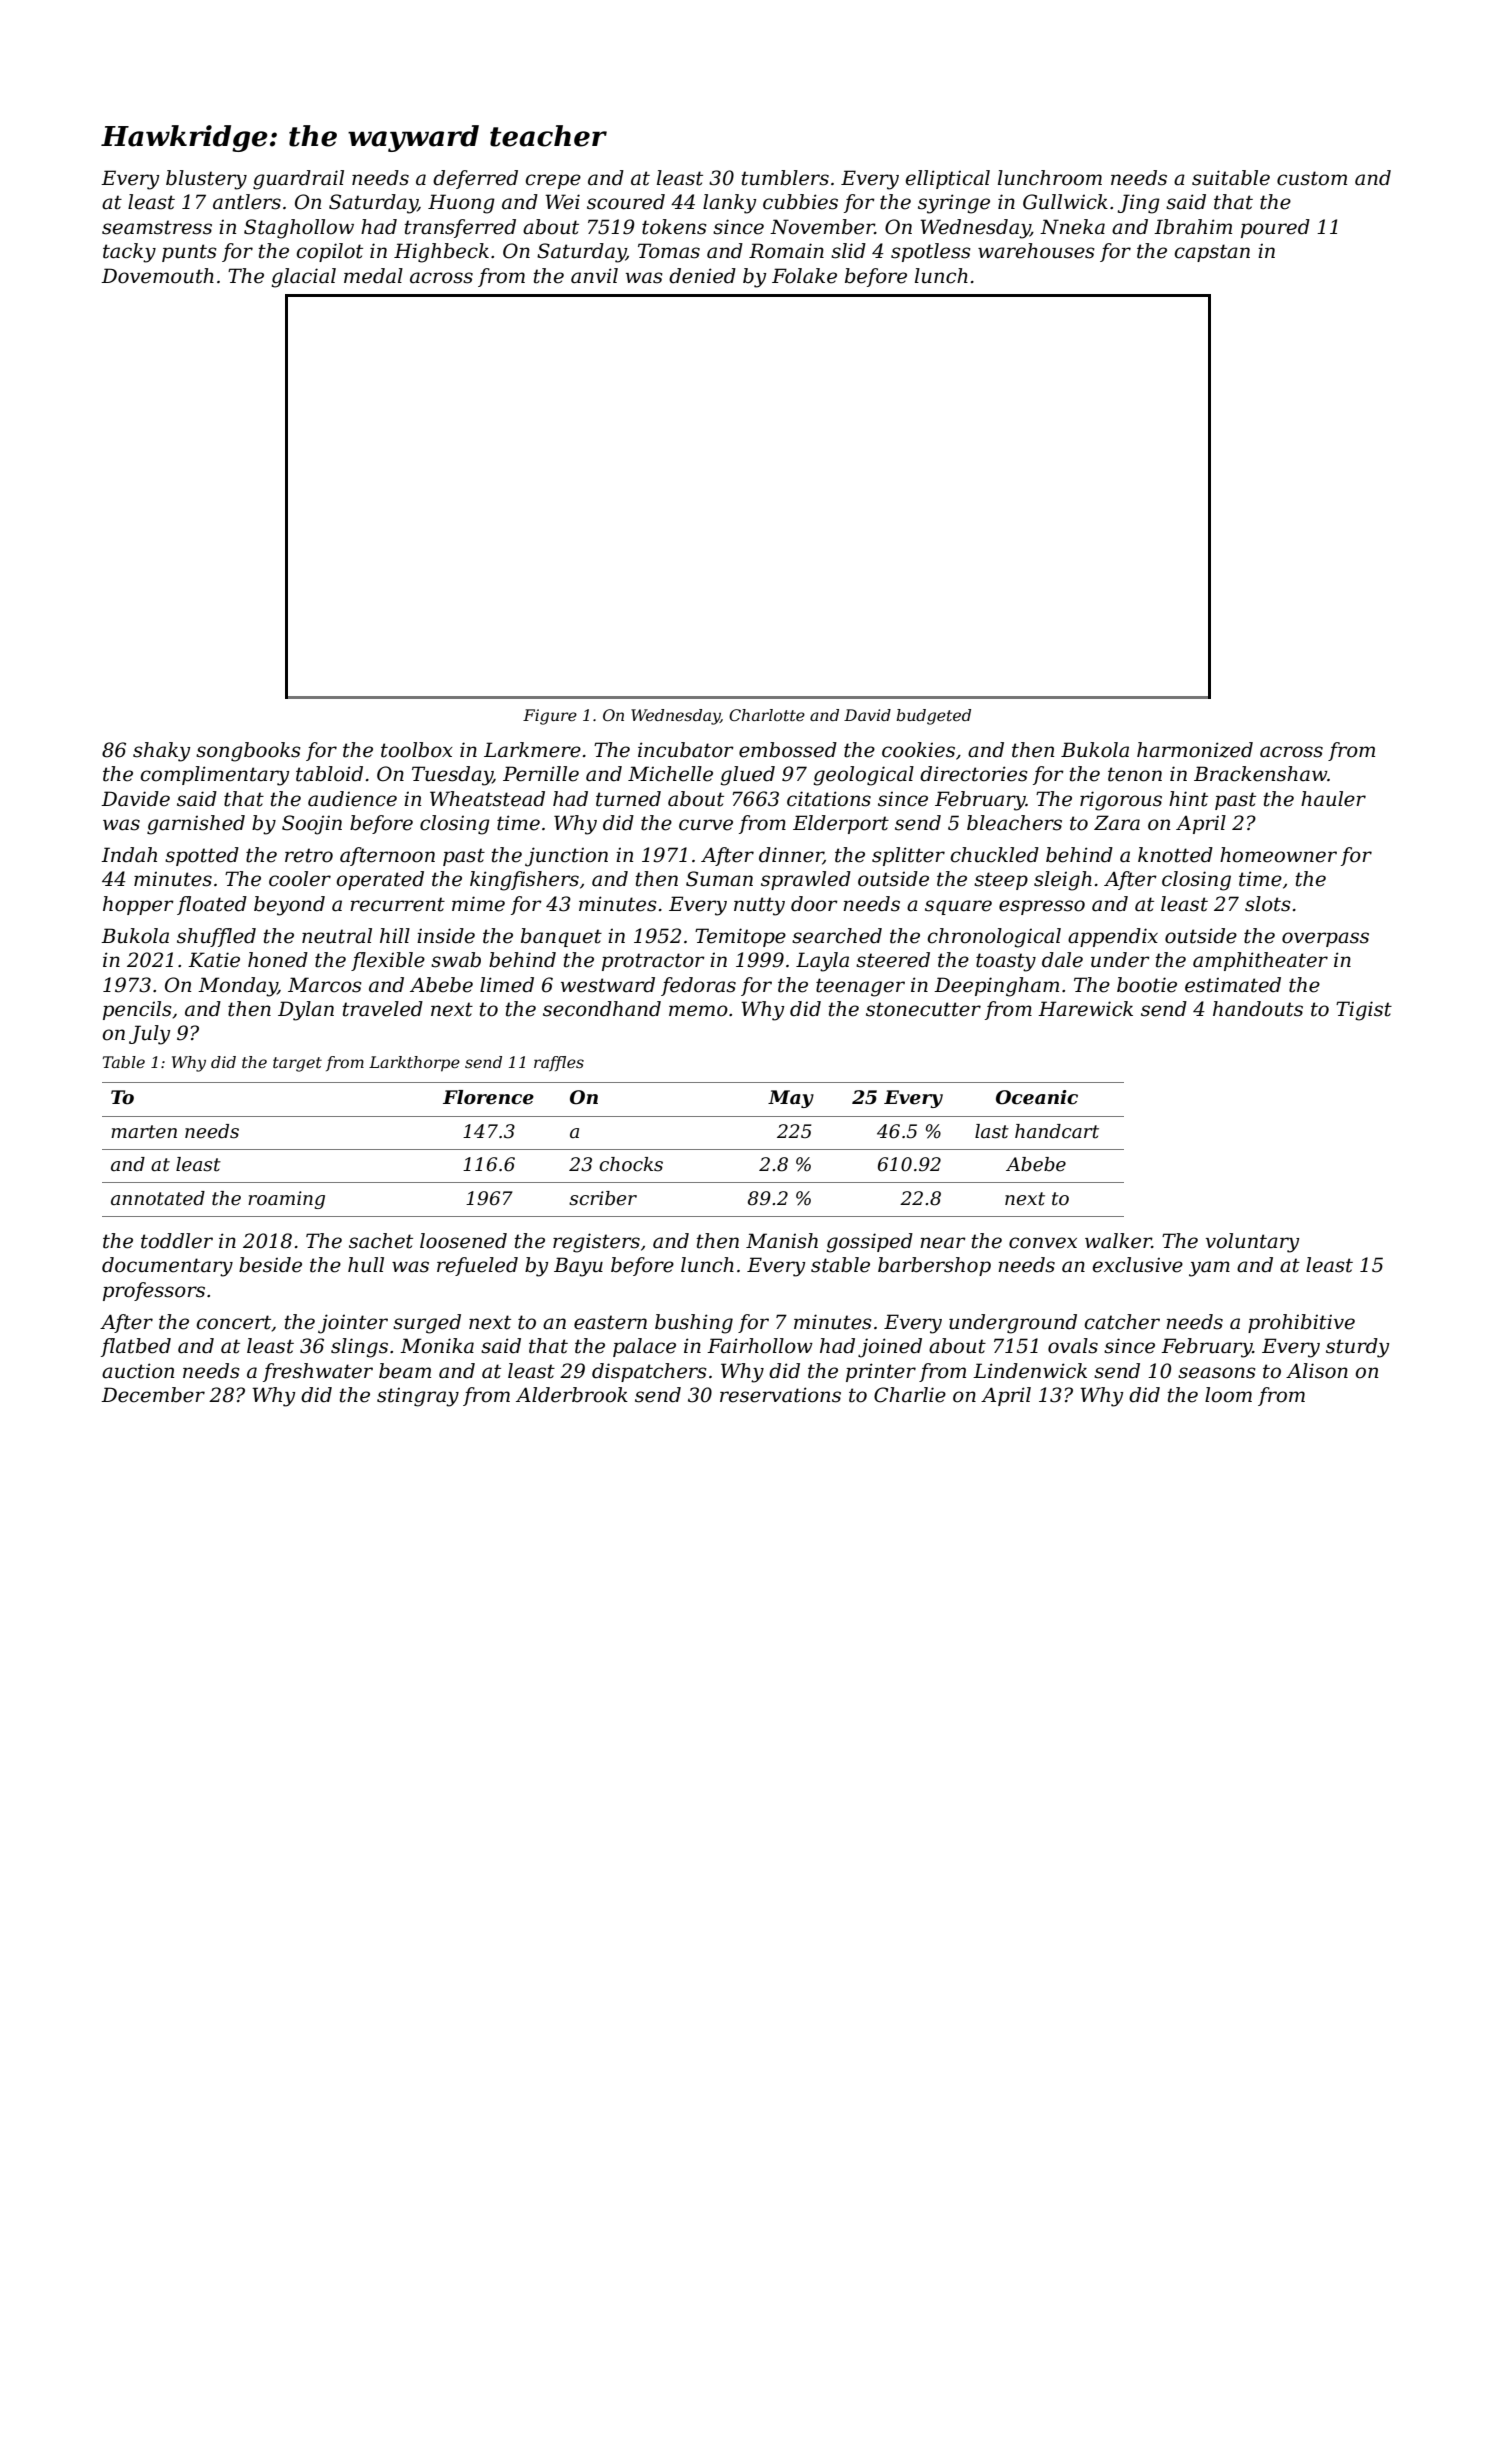 The height and width of the screenshot is (2464, 1496). I want to click on custom, so click(1312, 178).
